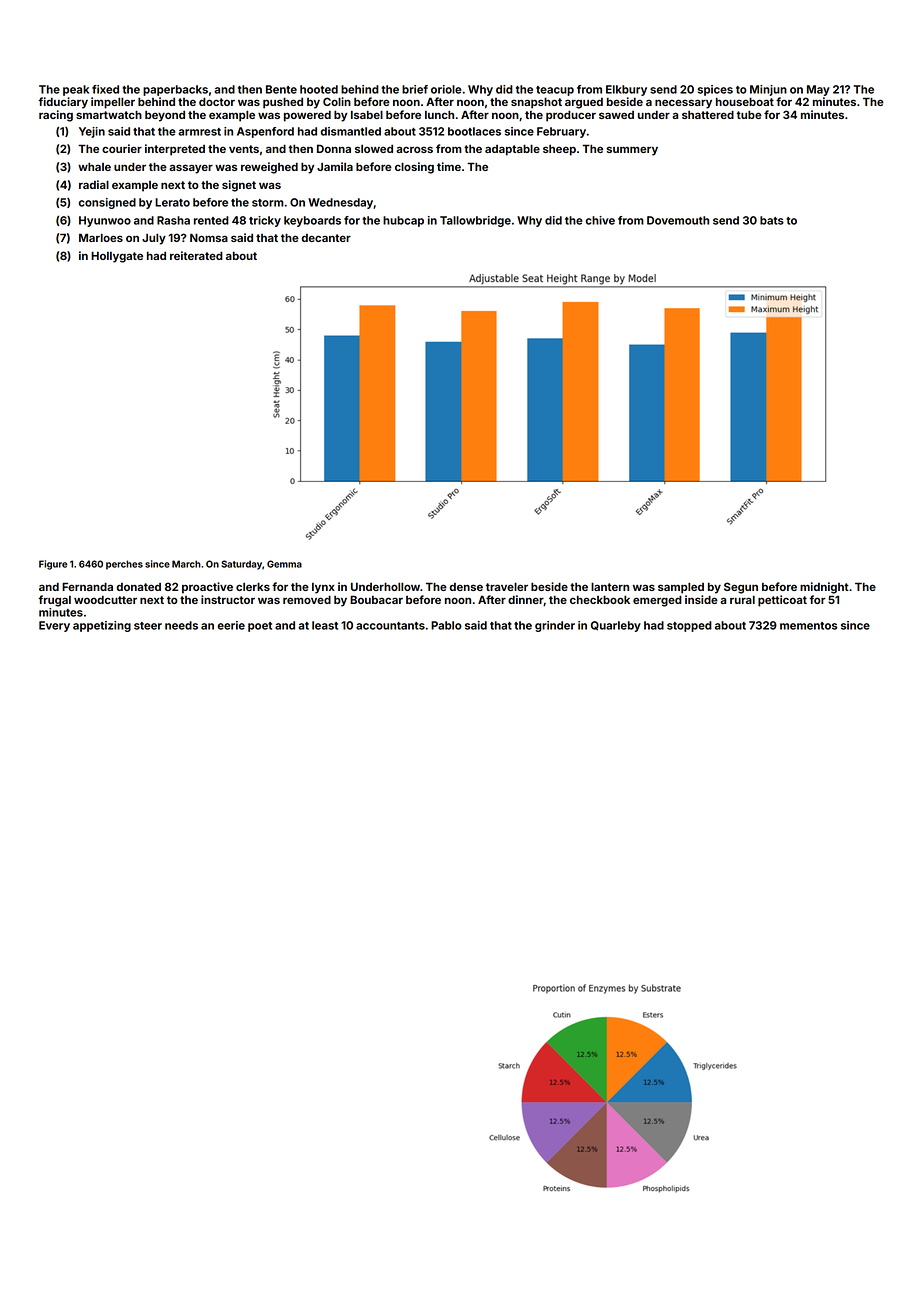  I want to click on decanter, so click(326, 238).
